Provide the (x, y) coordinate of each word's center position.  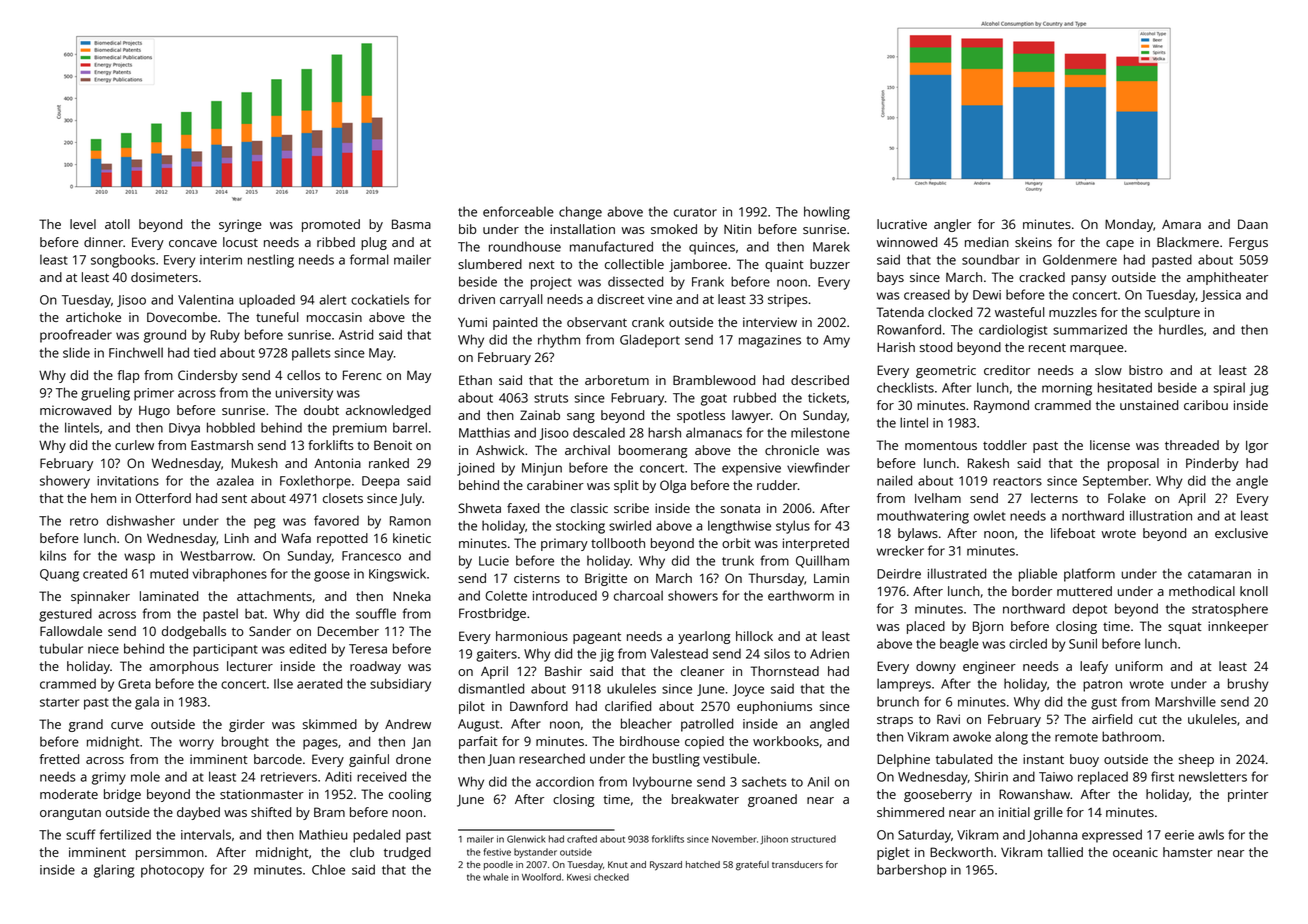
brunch (898, 701)
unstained (1149, 405)
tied (205, 352)
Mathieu (323, 834)
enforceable (518, 211)
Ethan (475, 380)
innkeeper (1238, 627)
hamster (1188, 852)
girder (247, 725)
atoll (117, 224)
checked (611, 877)
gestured (65, 615)
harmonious (532, 636)
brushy (1248, 685)
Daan (1253, 224)
